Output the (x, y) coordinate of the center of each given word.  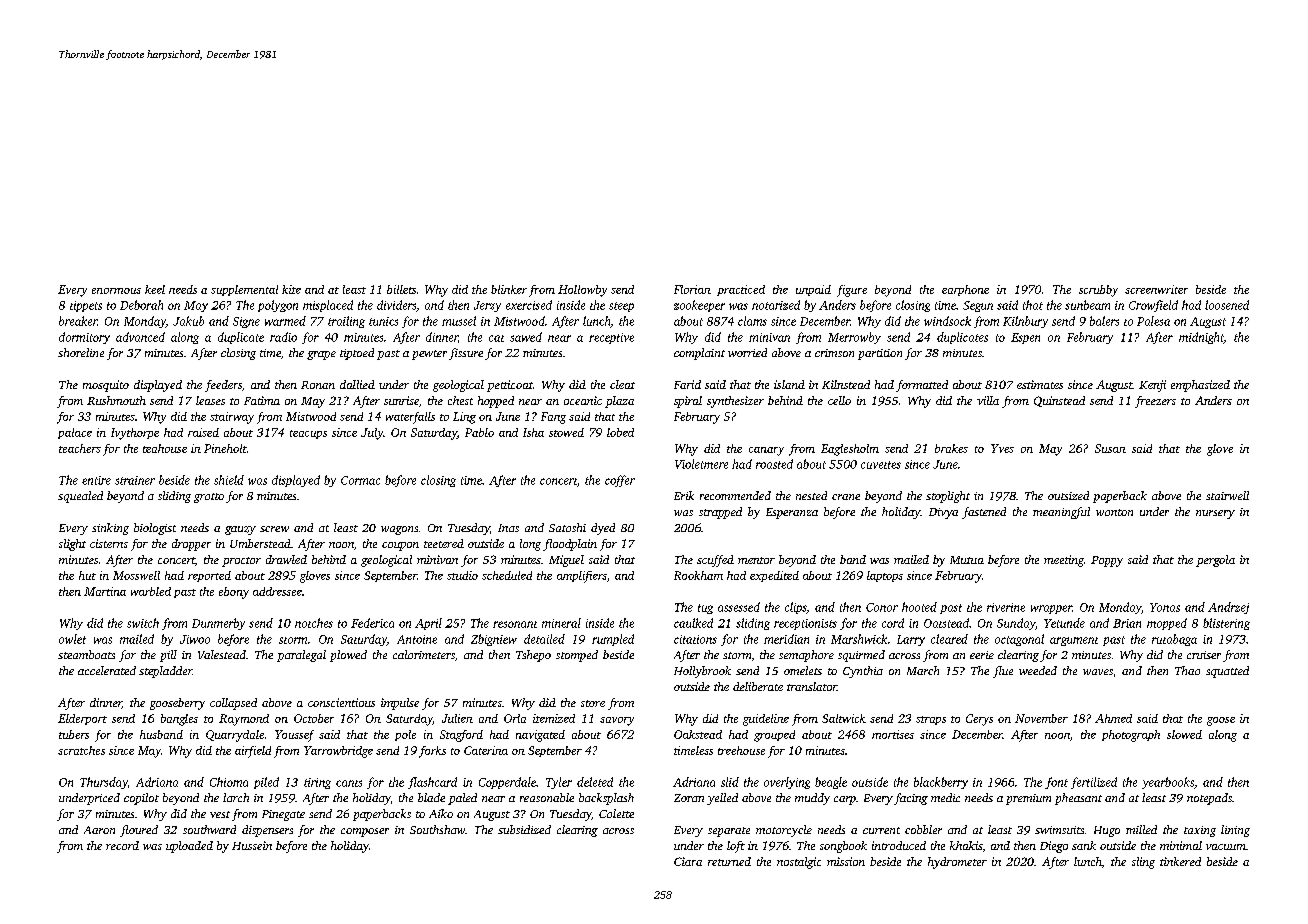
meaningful (1061, 513)
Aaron (99, 830)
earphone (965, 290)
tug (705, 609)
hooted (919, 607)
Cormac (360, 480)
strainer (135, 480)
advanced (140, 337)
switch (143, 623)
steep (621, 307)
